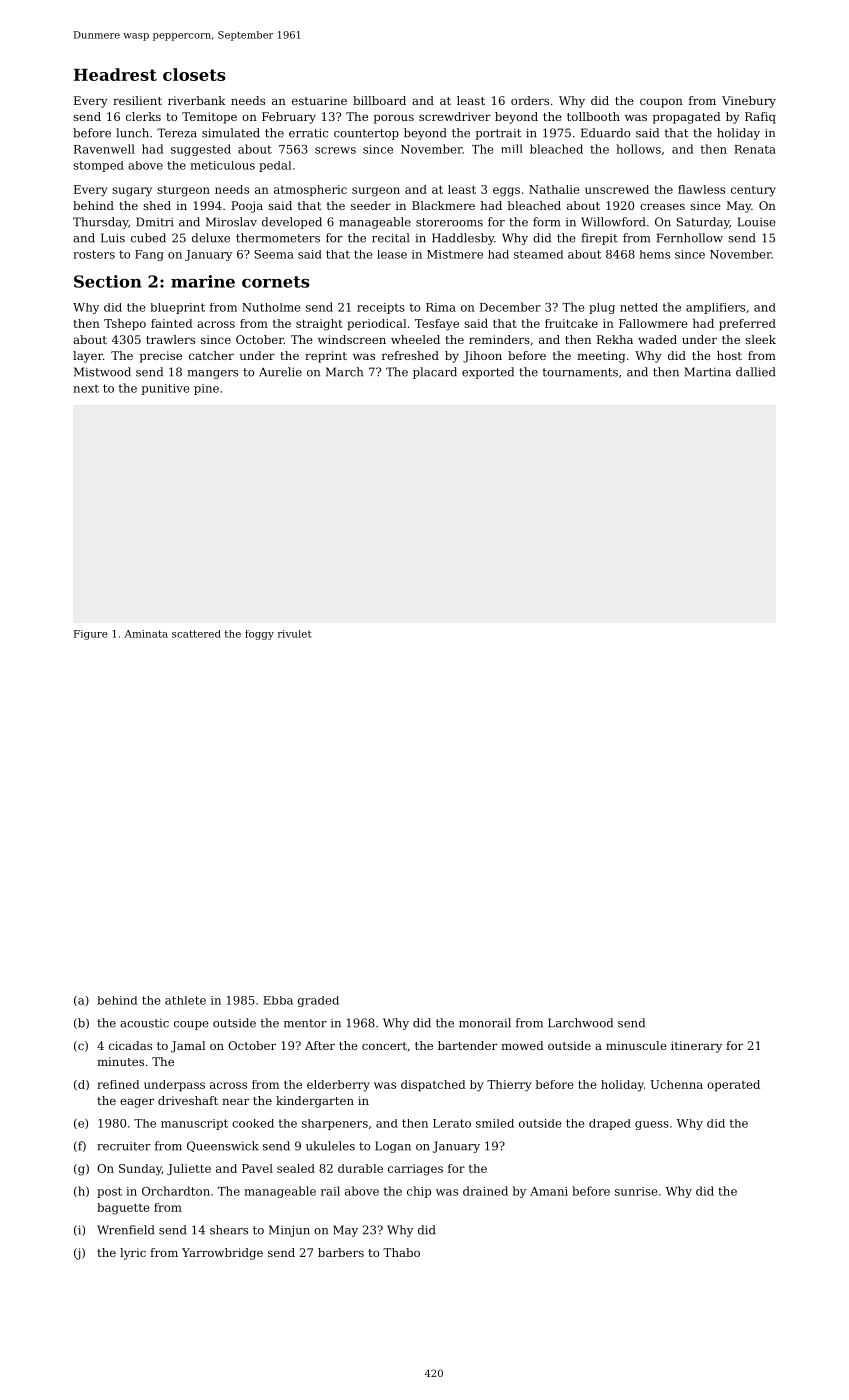  I want to click on sealed, so click(296, 1168).
